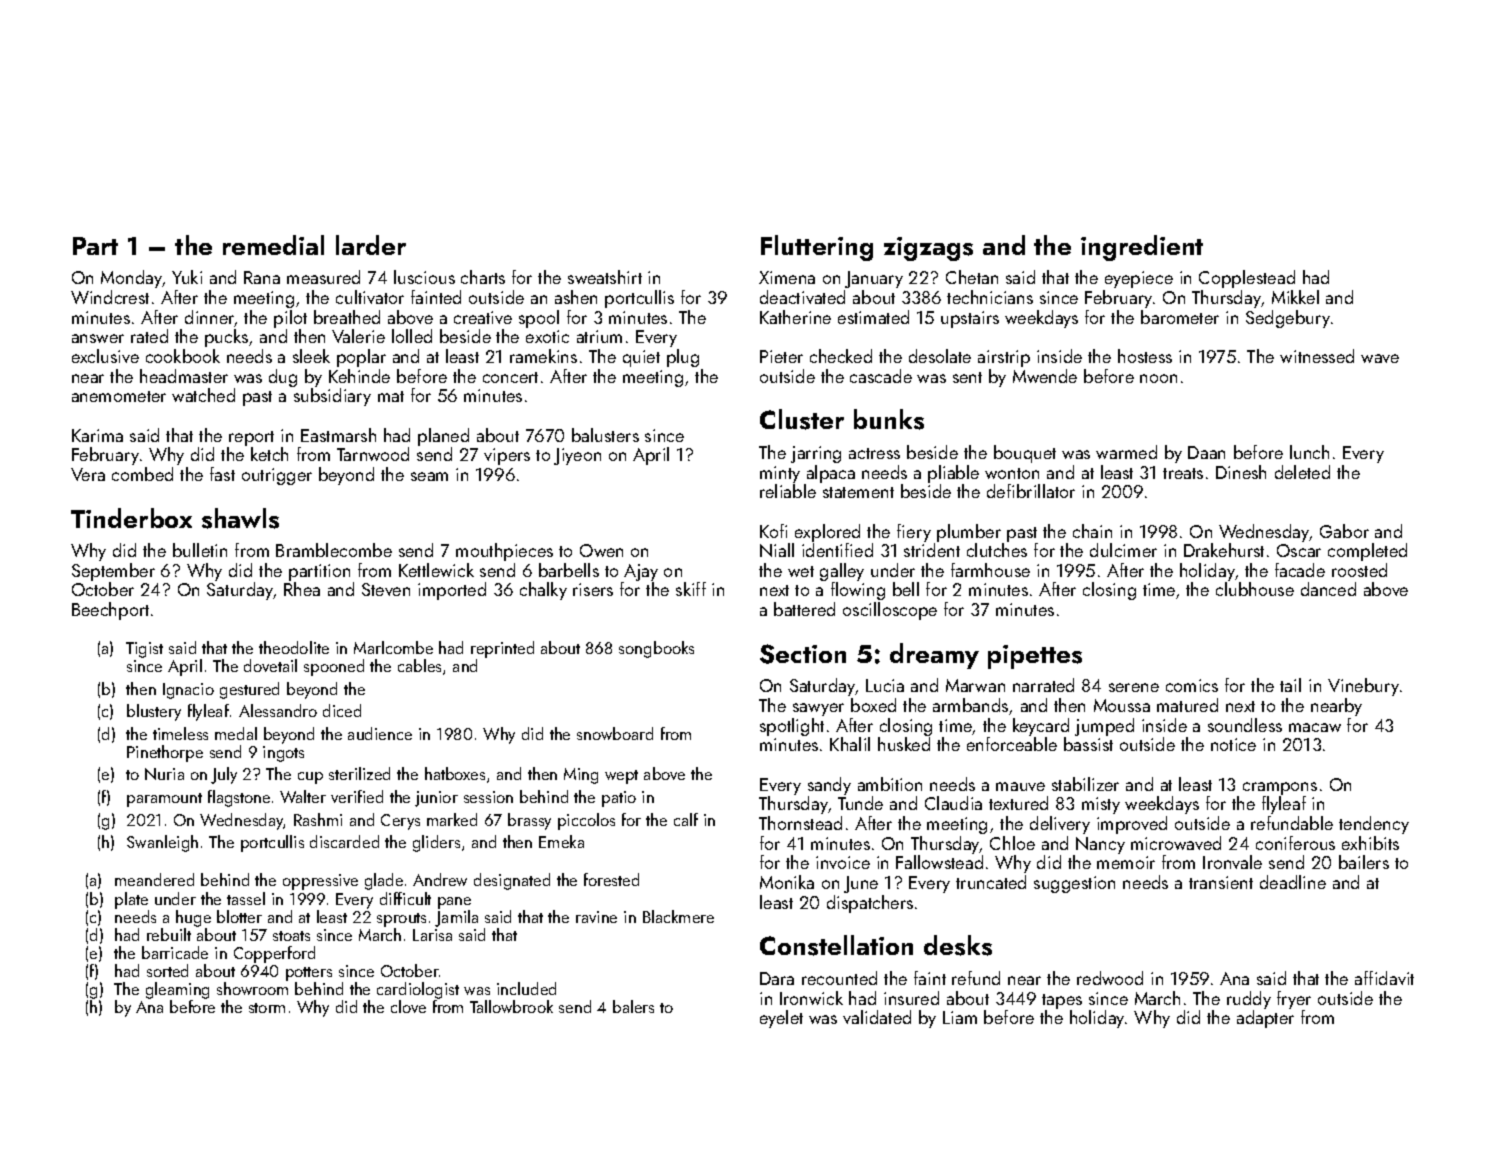 The width and height of the screenshot is (1490, 1152). I want to click on larder, so click(371, 245).
